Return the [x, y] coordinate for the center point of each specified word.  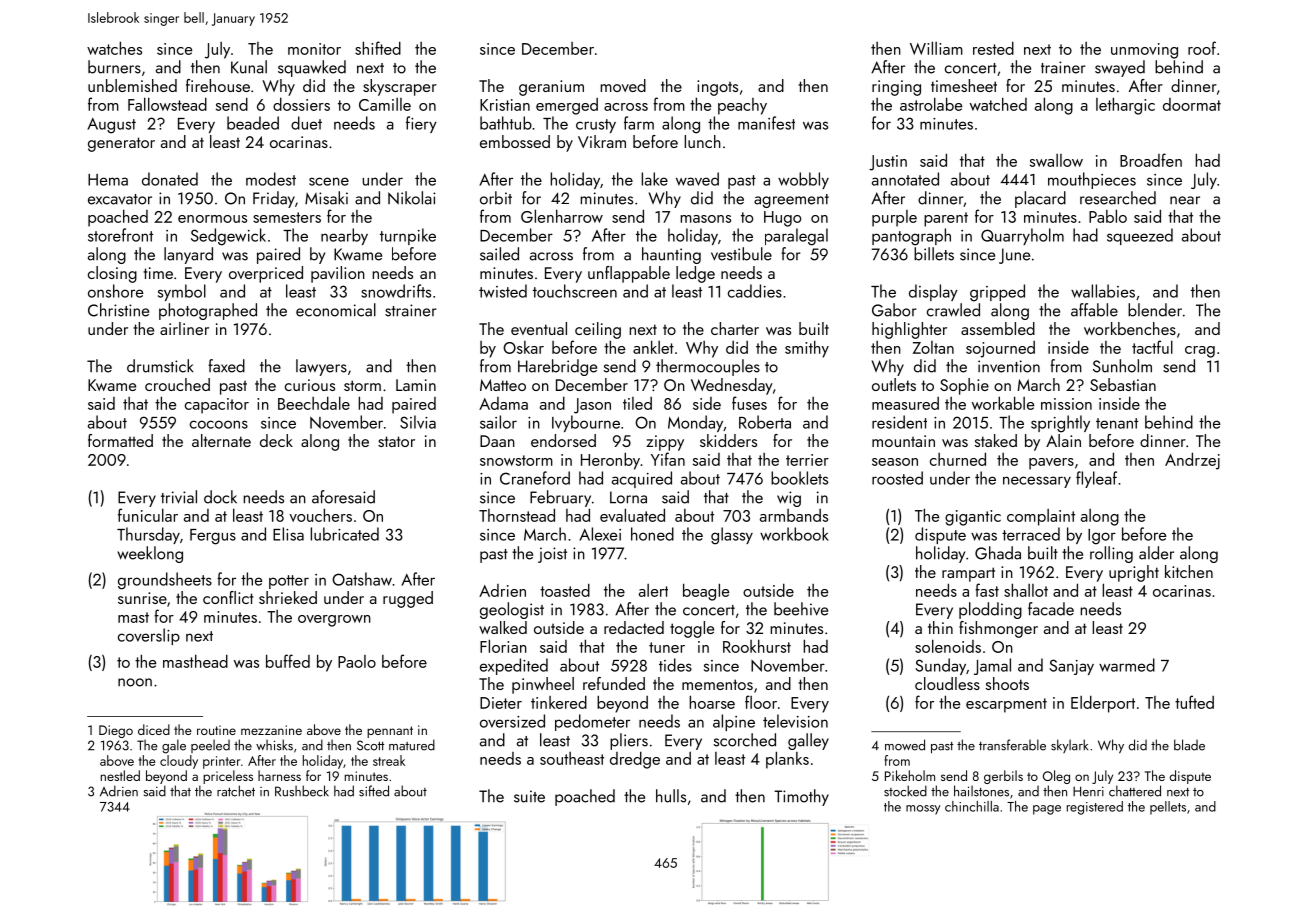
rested [993, 48]
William [936, 48]
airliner [184, 328]
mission [1066, 404]
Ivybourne [586, 423]
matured [412, 745]
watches [114, 48]
